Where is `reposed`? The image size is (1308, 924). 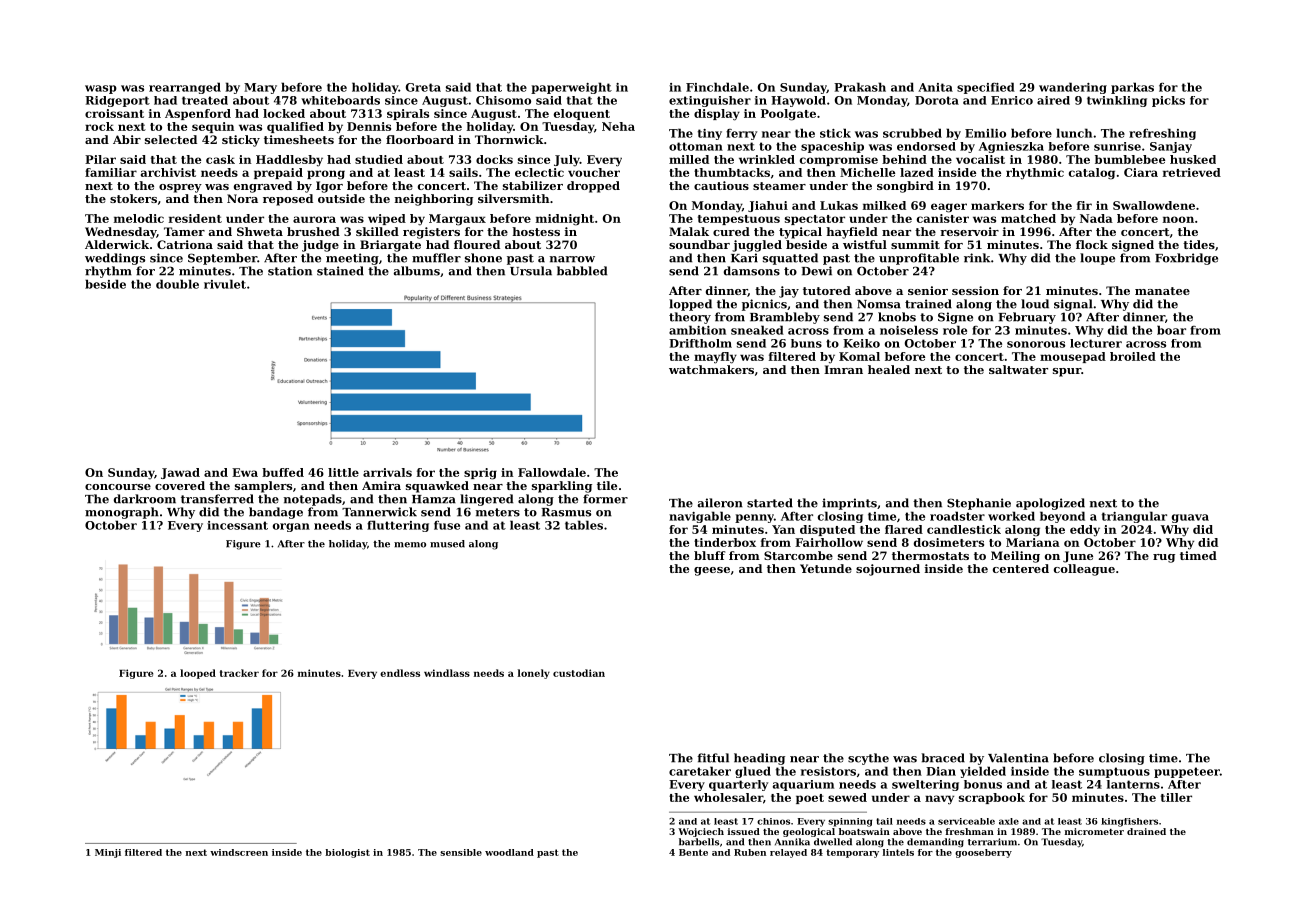 reposed is located at coordinates (288, 200).
